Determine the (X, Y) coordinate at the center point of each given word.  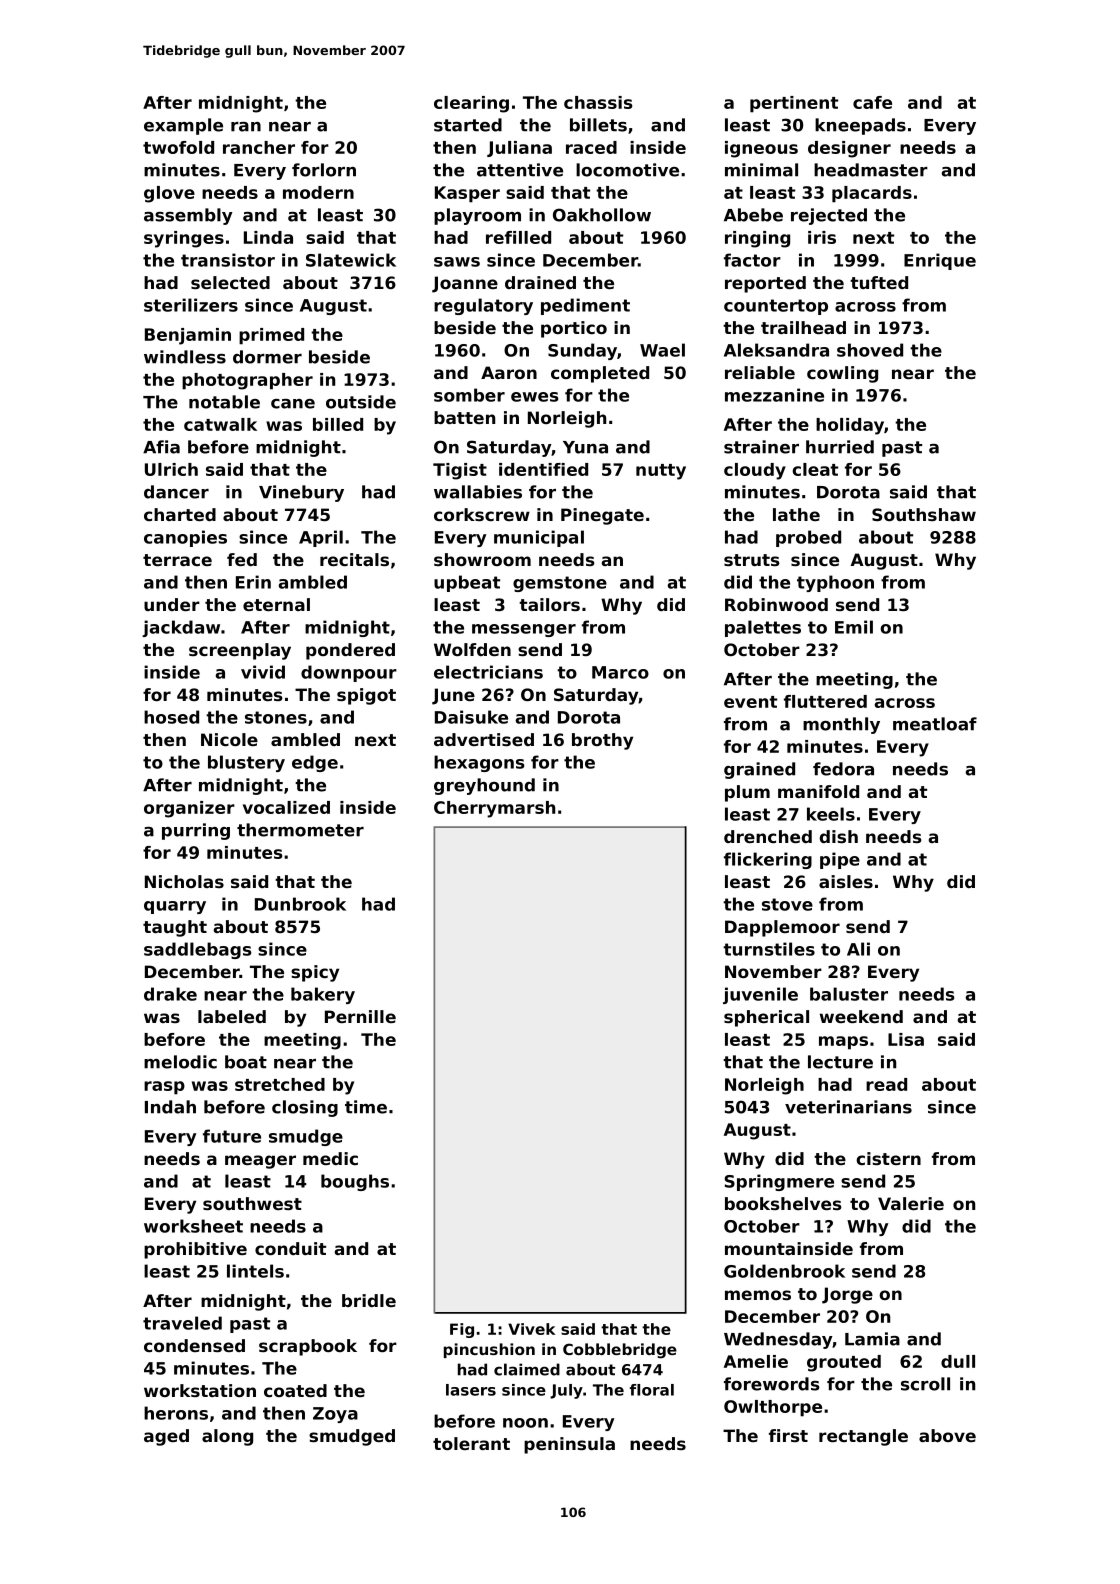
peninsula (569, 1445)
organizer (189, 809)
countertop (776, 307)
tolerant (471, 1443)
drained (540, 282)
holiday (850, 426)
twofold (178, 147)
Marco (620, 672)
